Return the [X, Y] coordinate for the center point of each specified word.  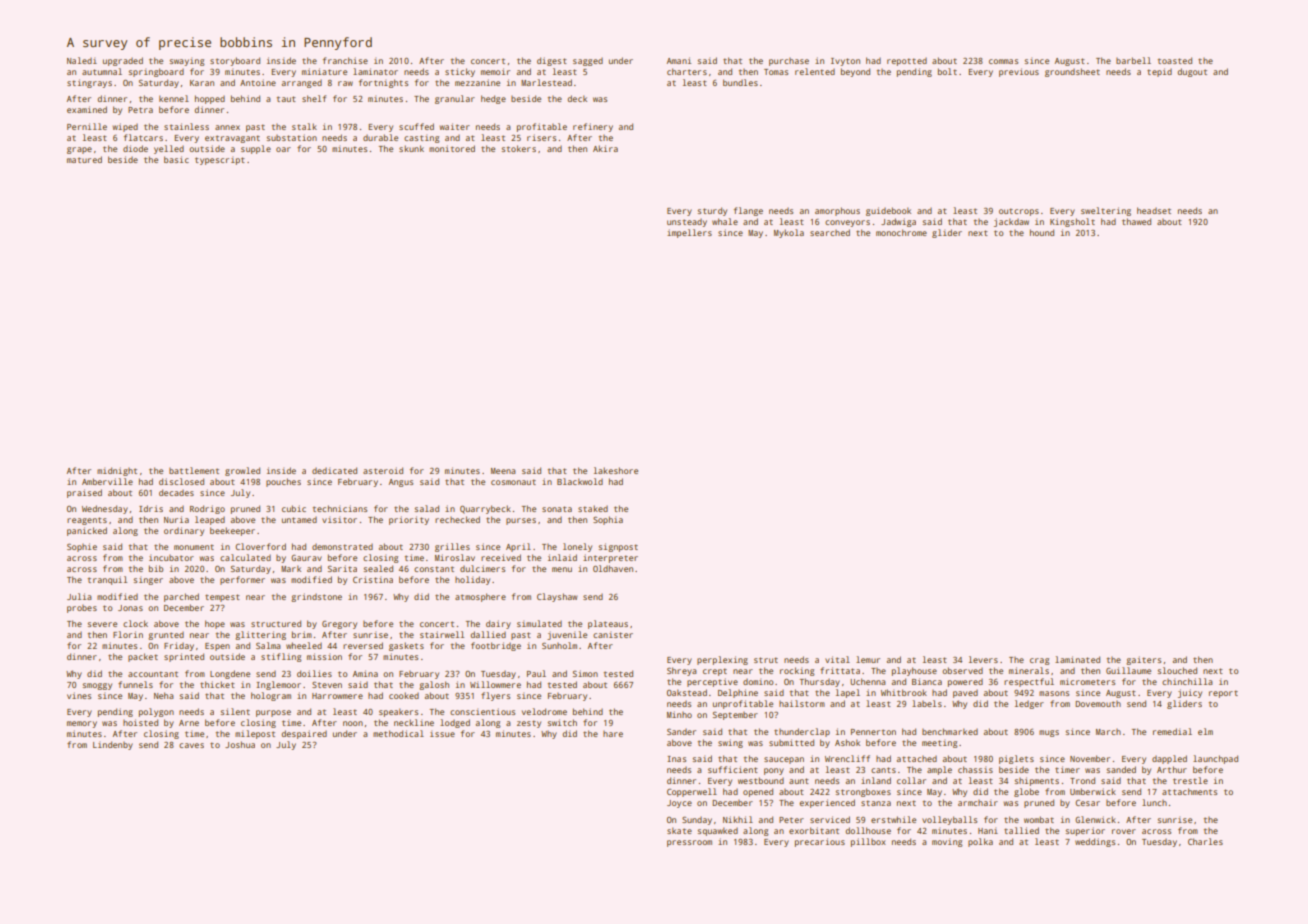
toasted [1175, 60]
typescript [220, 160]
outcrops [1019, 212]
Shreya [682, 671]
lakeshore [616, 470]
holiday [472, 580]
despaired [304, 734]
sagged [588, 62]
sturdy [712, 211]
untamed [299, 520]
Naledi [82, 60]
